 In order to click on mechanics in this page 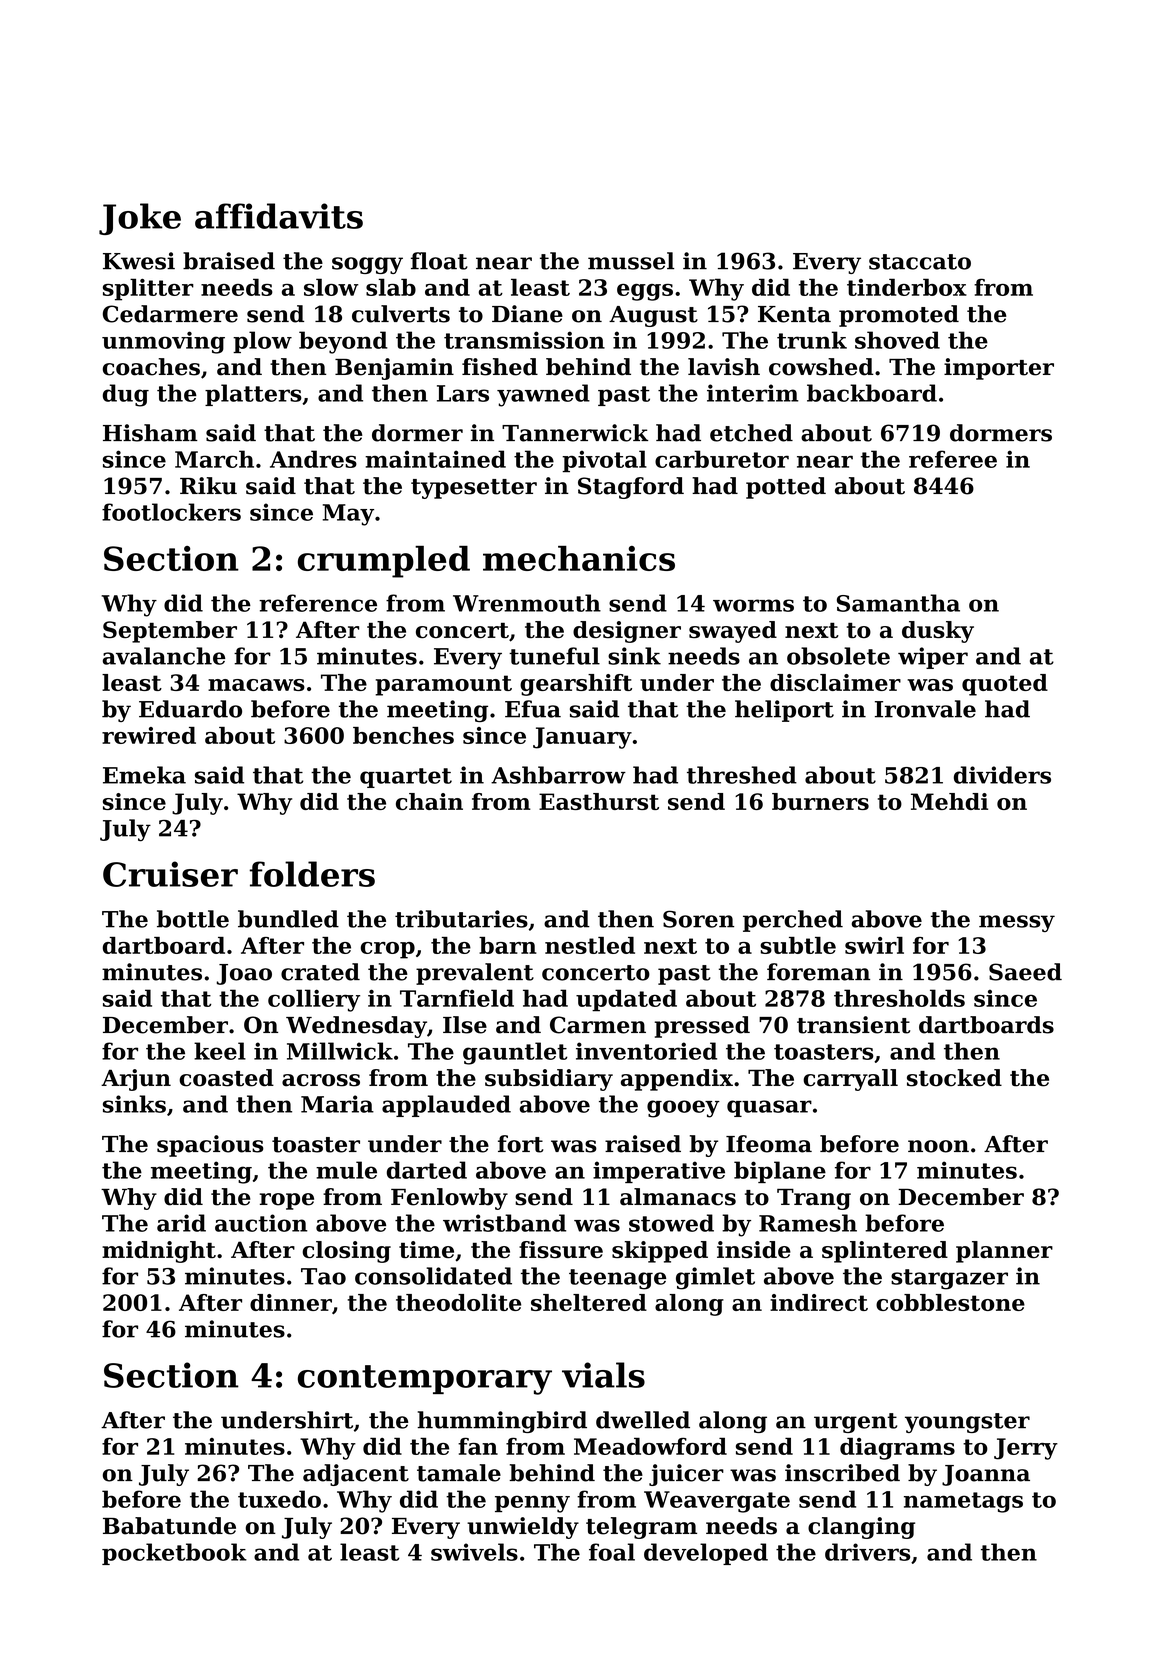, I will do `click(579, 558)`.
